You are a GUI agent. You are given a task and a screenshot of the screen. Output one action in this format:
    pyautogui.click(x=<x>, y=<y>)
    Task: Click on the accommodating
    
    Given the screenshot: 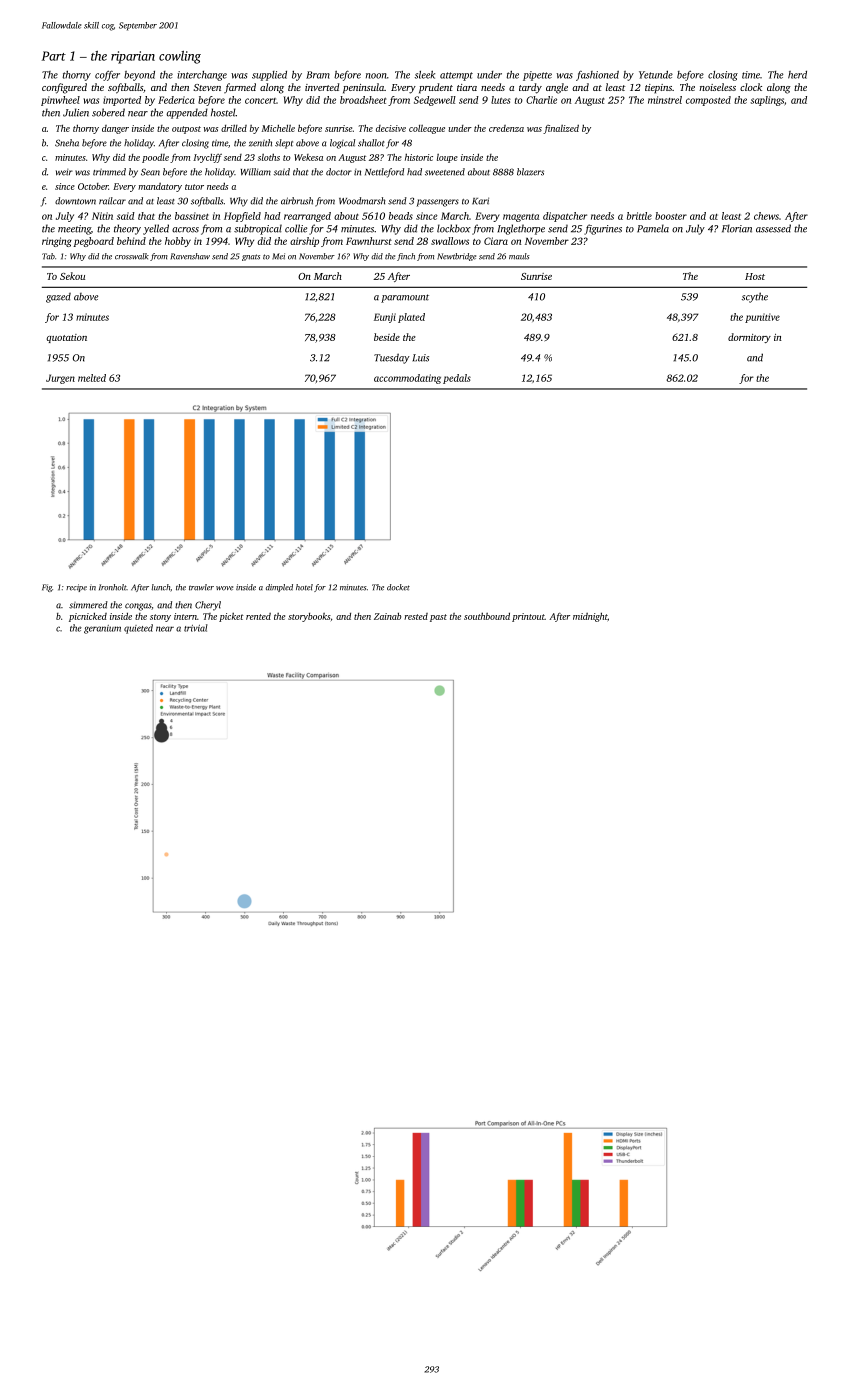 What is the action you would take?
    pyautogui.click(x=407, y=379)
